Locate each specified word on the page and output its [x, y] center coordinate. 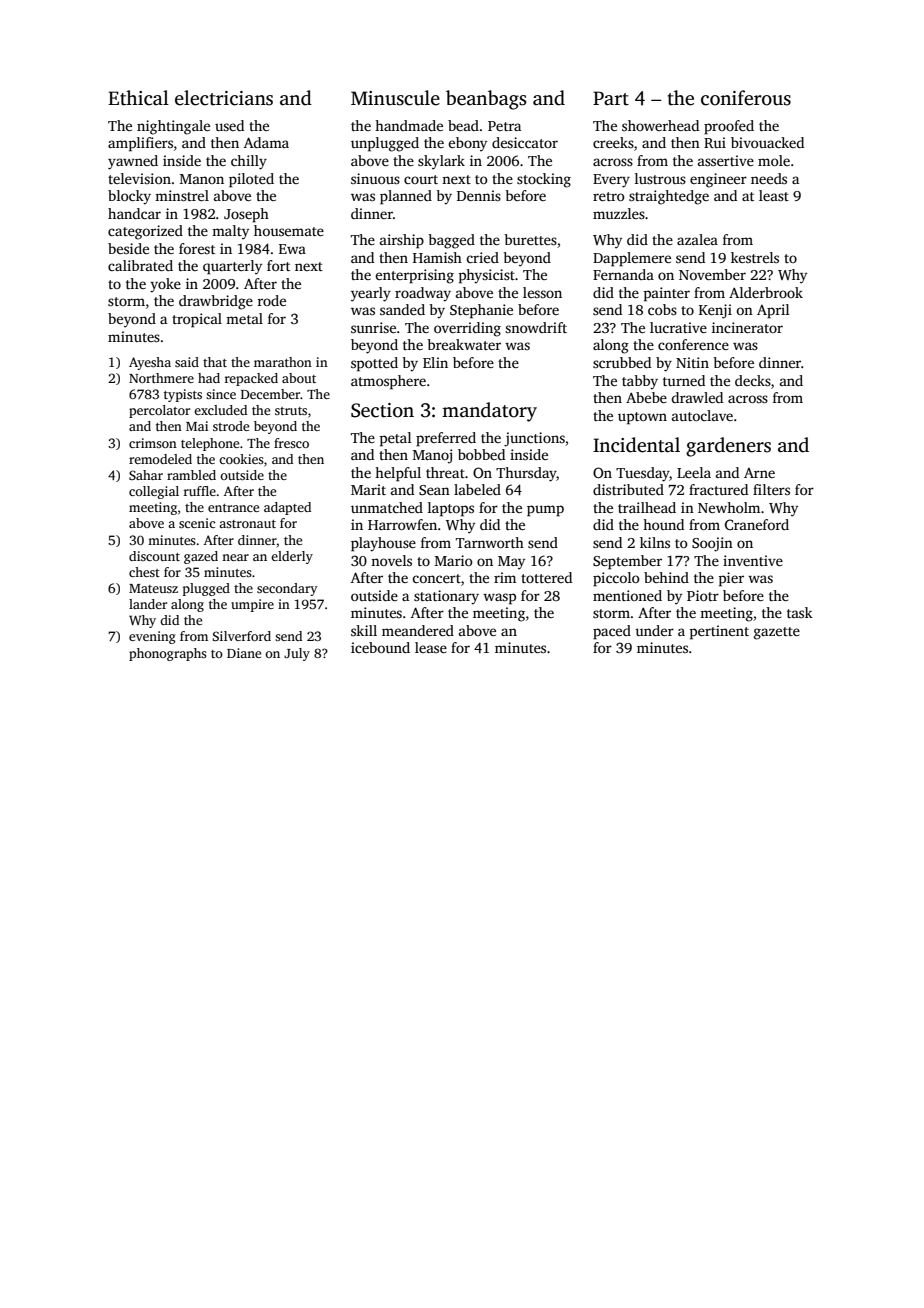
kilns [655, 542]
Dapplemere [632, 259]
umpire [252, 605]
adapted [287, 508]
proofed [729, 127]
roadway [423, 294]
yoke [165, 285]
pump [545, 511]
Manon [202, 179]
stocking [544, 180]
